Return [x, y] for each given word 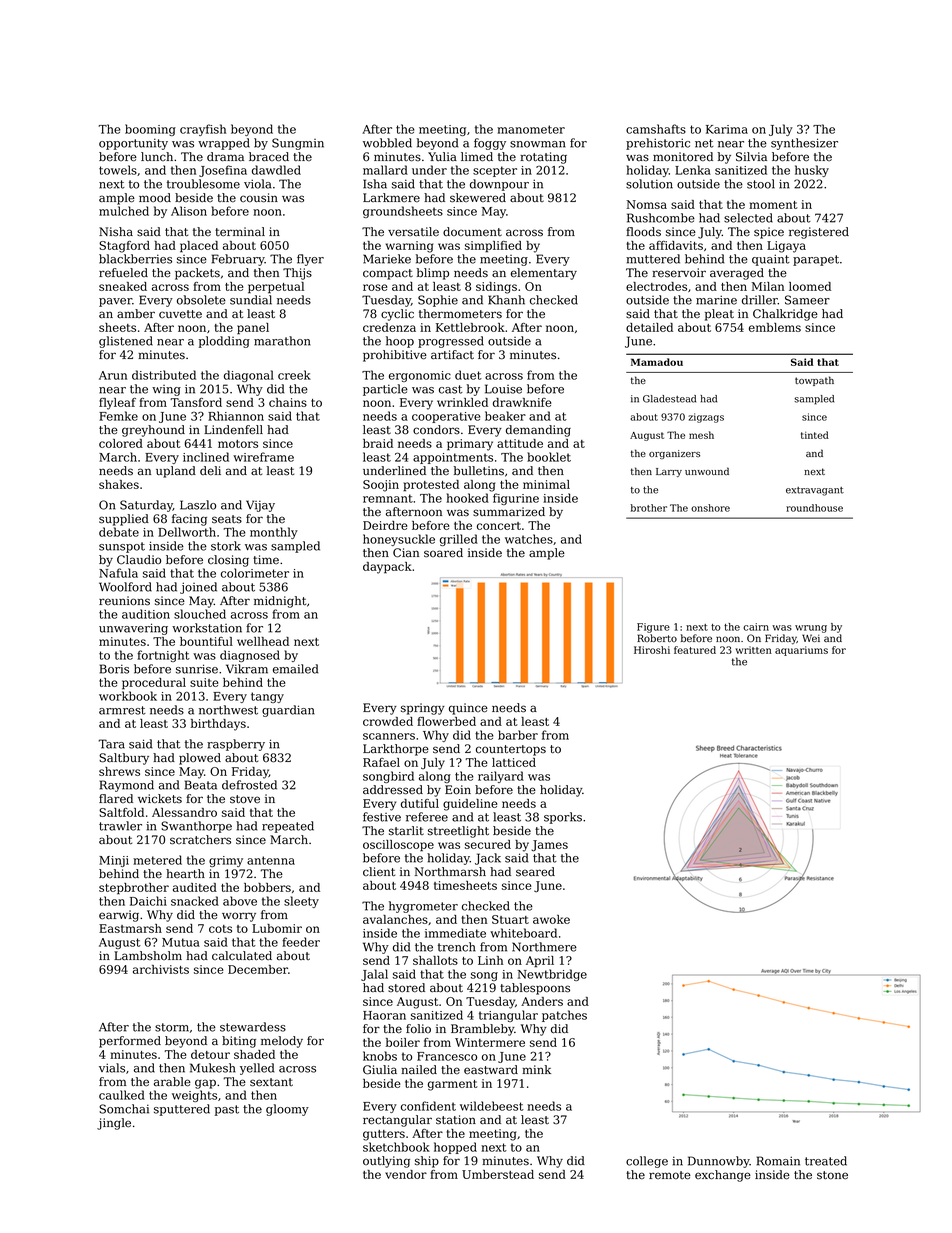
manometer [531, 129]
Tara [112, 744]
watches [529, 539]
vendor [406, 1174]
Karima [727, 129]
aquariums [801, 651]
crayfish [203, 130]
